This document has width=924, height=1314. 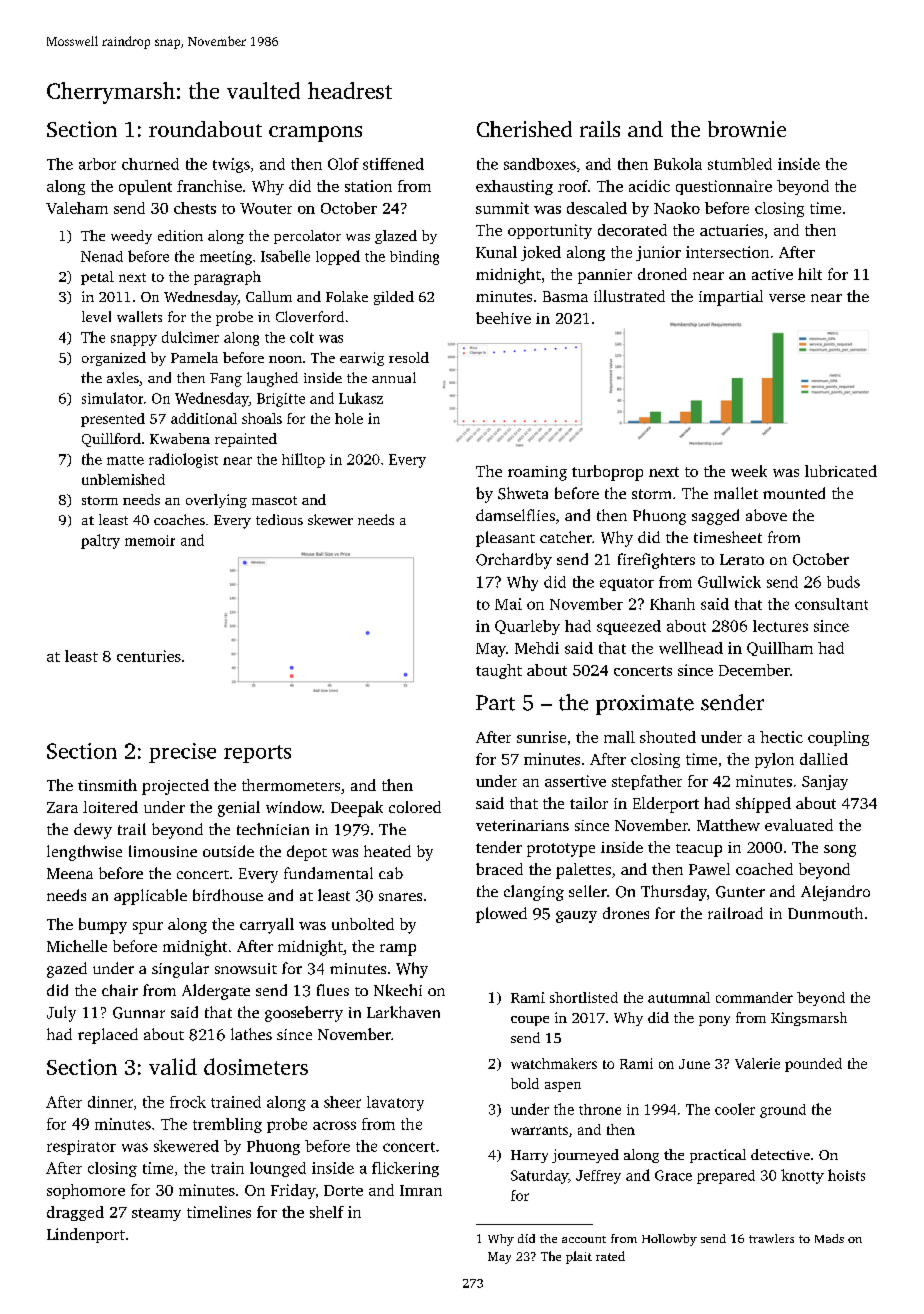 What do you see at coordinates (179, 519) in the document?
I see `coaches` at bounding box center [179, 519].
